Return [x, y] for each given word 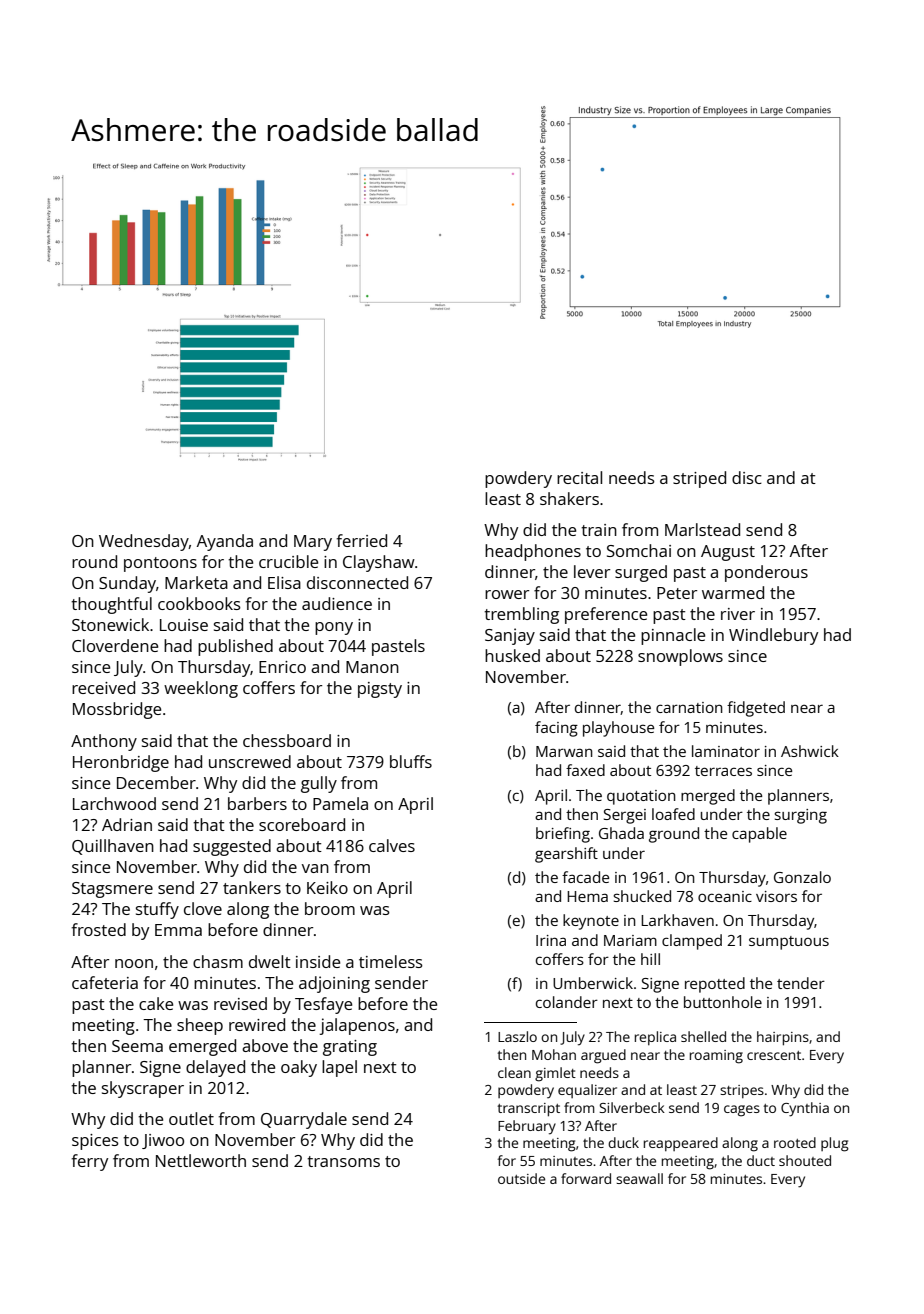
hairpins [783, 1038]
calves [392, 845]
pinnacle [673, 636]
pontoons [160, 564]
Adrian [127, 824]
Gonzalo [802, 877]
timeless [391, 961]
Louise [184, 625]
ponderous [766, 573]
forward [586, 1178]
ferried [362, 540]
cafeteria [105, 982]
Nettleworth [201, 1160]
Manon [372, 667]
